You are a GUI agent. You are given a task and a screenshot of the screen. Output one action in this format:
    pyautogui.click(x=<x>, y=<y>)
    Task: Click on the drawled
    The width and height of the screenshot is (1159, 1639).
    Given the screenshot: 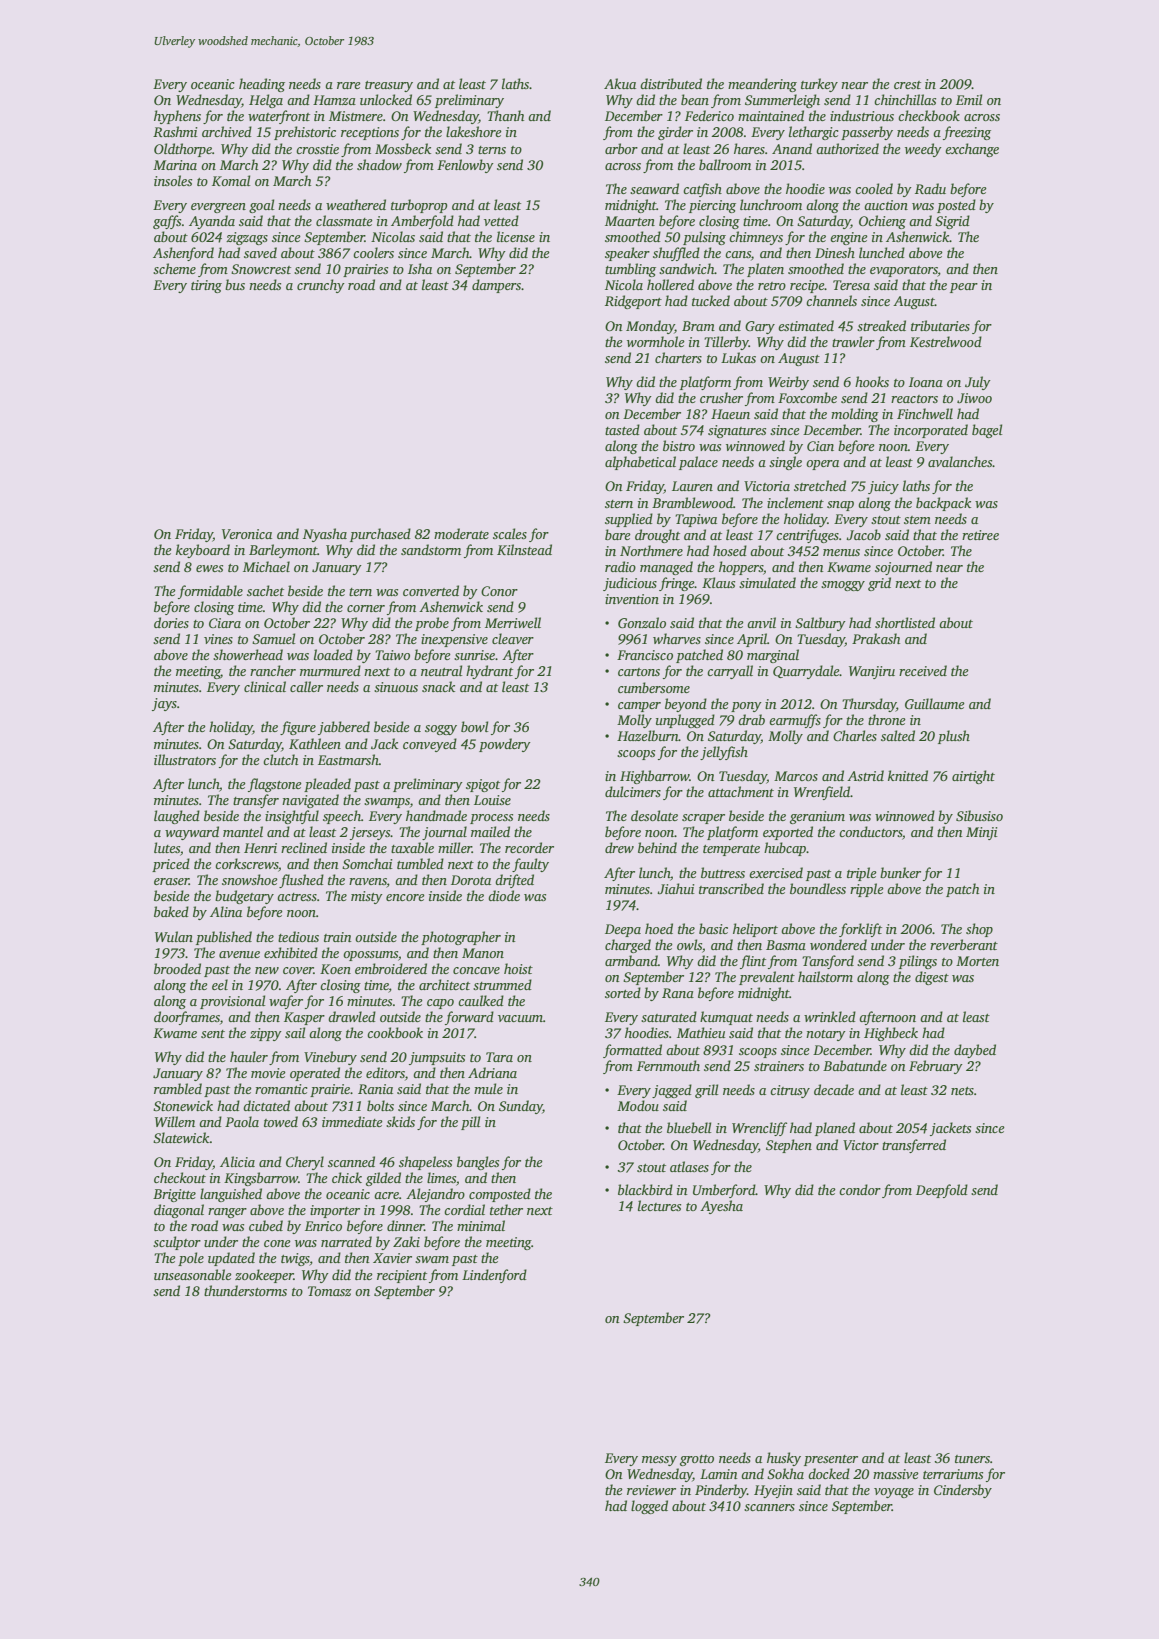 What is the action you would take?
    pyautogui.click(x=352, y=1016)
